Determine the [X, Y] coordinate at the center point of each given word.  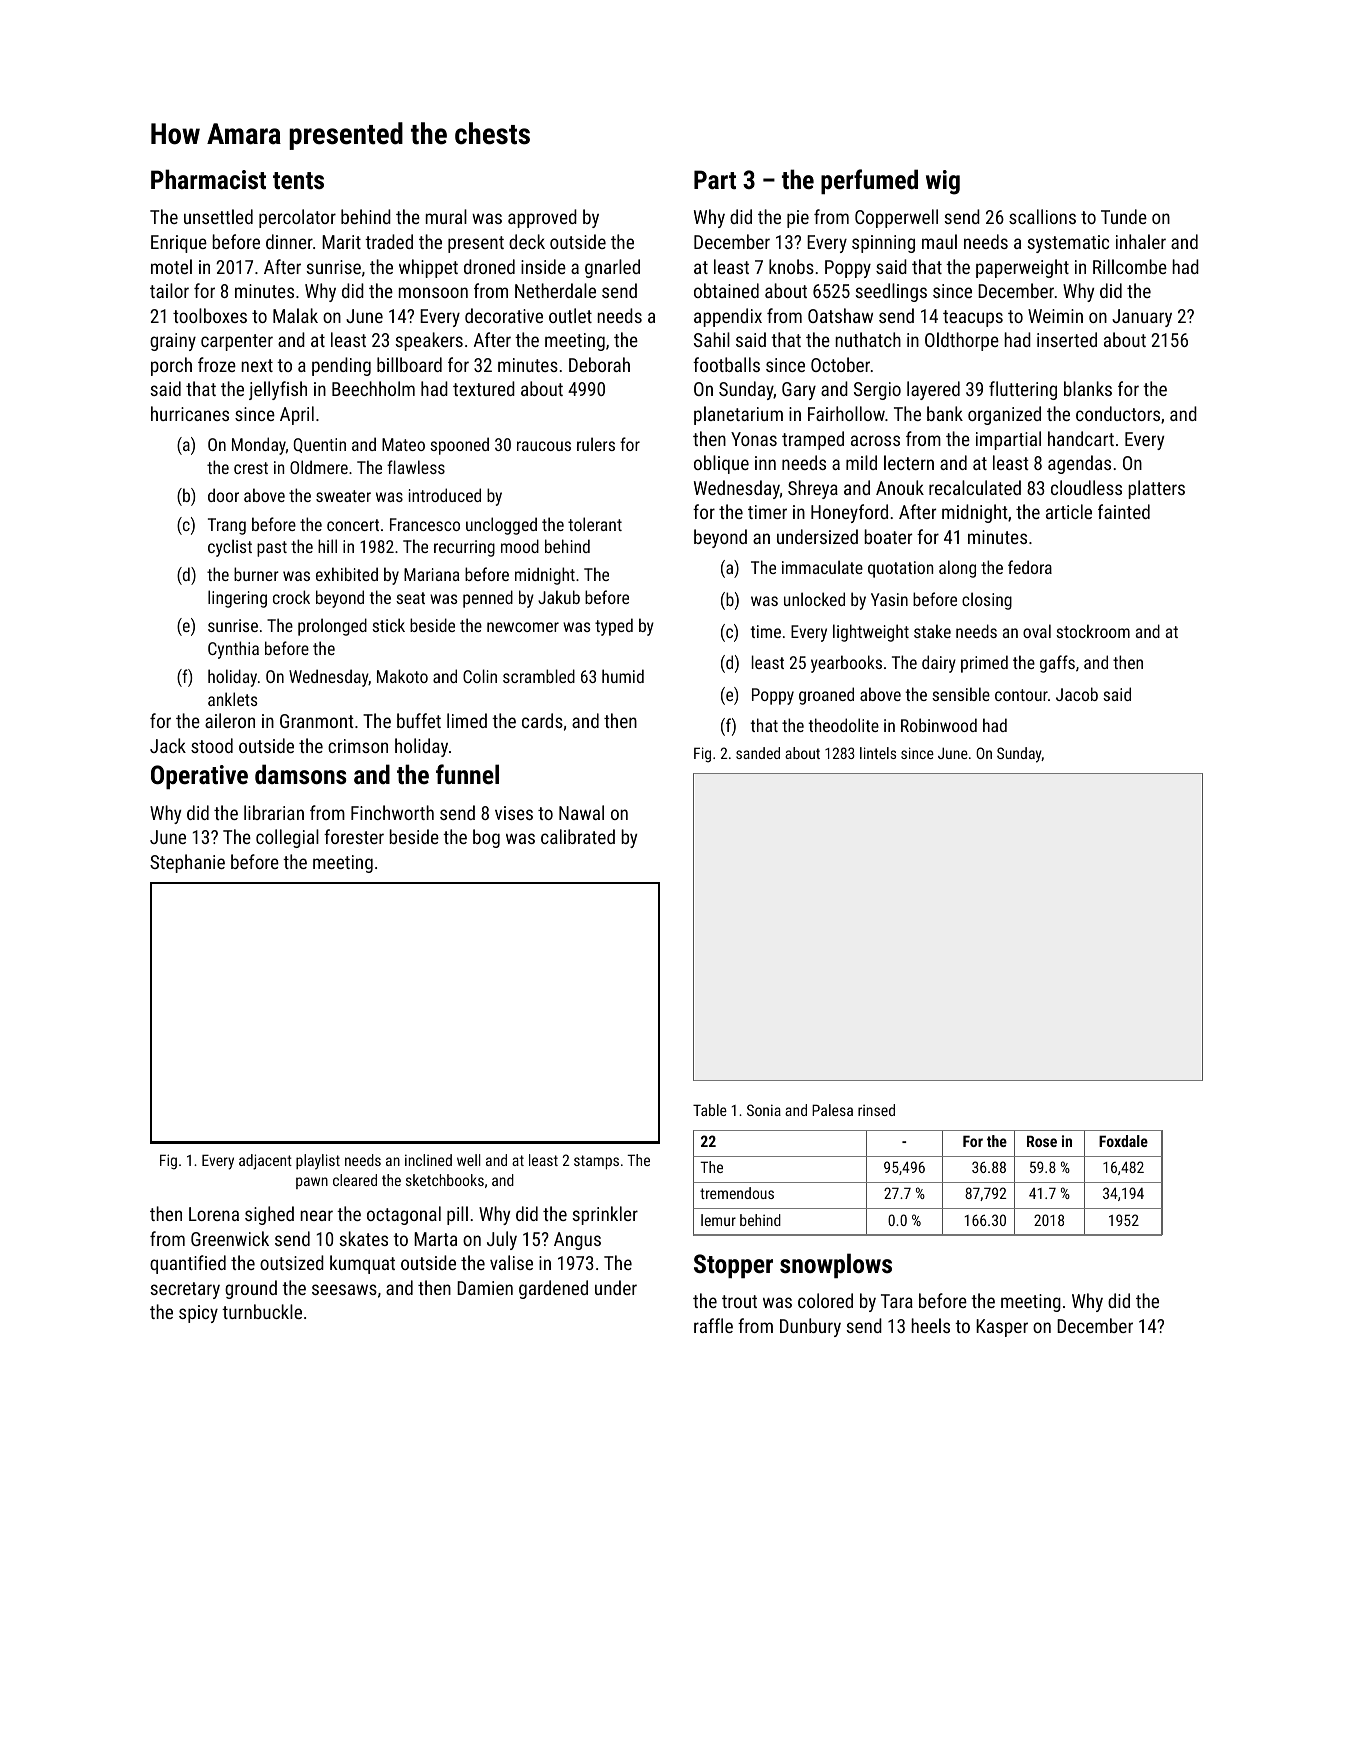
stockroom [1093, 631]
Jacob [1077, 694]
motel [171, 266]
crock [291, 597]
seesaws [344, 1289]
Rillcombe [1130, 266]
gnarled [612, 268]
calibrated [578, 836]
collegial [287, 838]
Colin [480, 676]
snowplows [836, 1265]
